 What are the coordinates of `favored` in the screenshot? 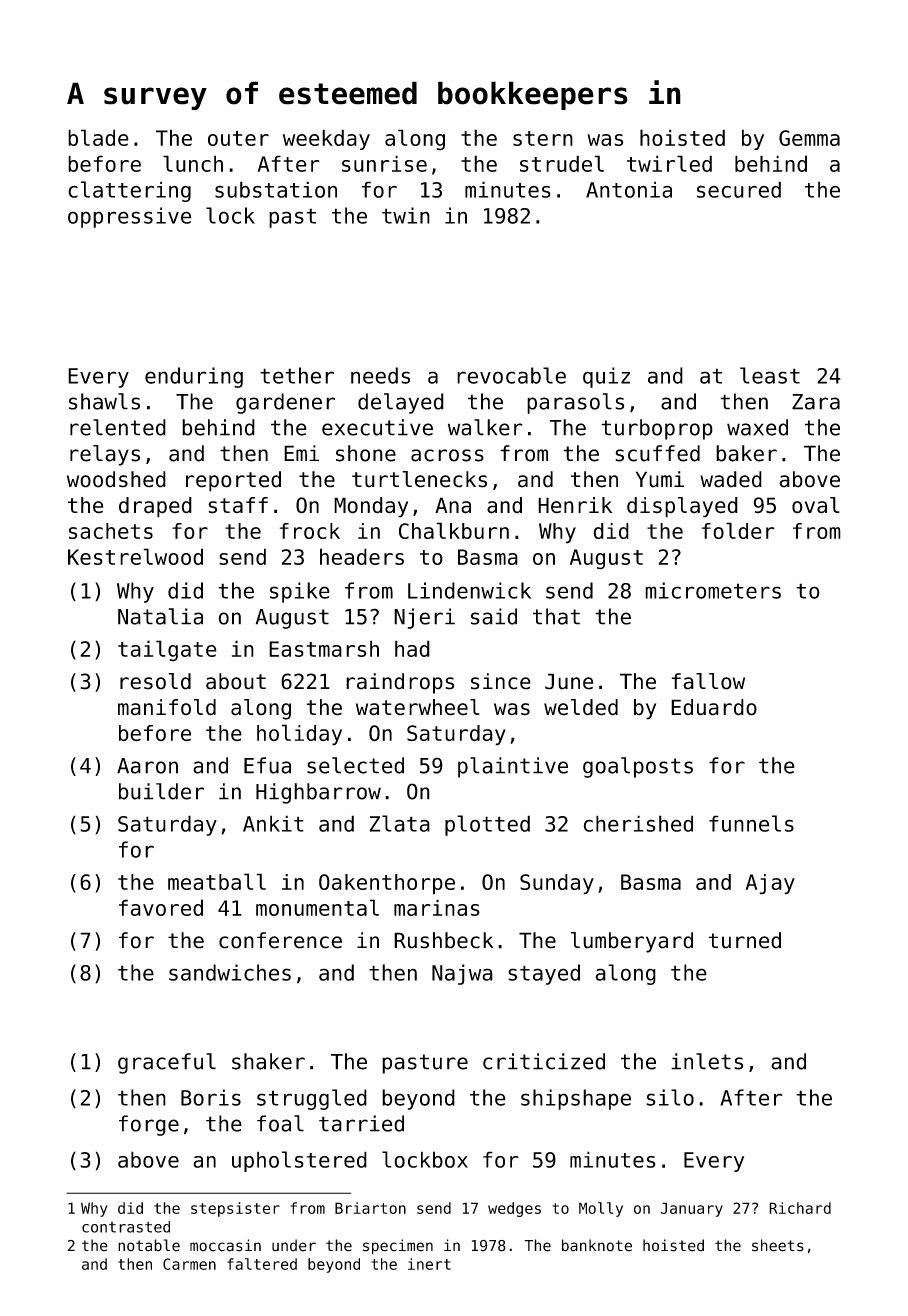 It's located at (161, 907).
